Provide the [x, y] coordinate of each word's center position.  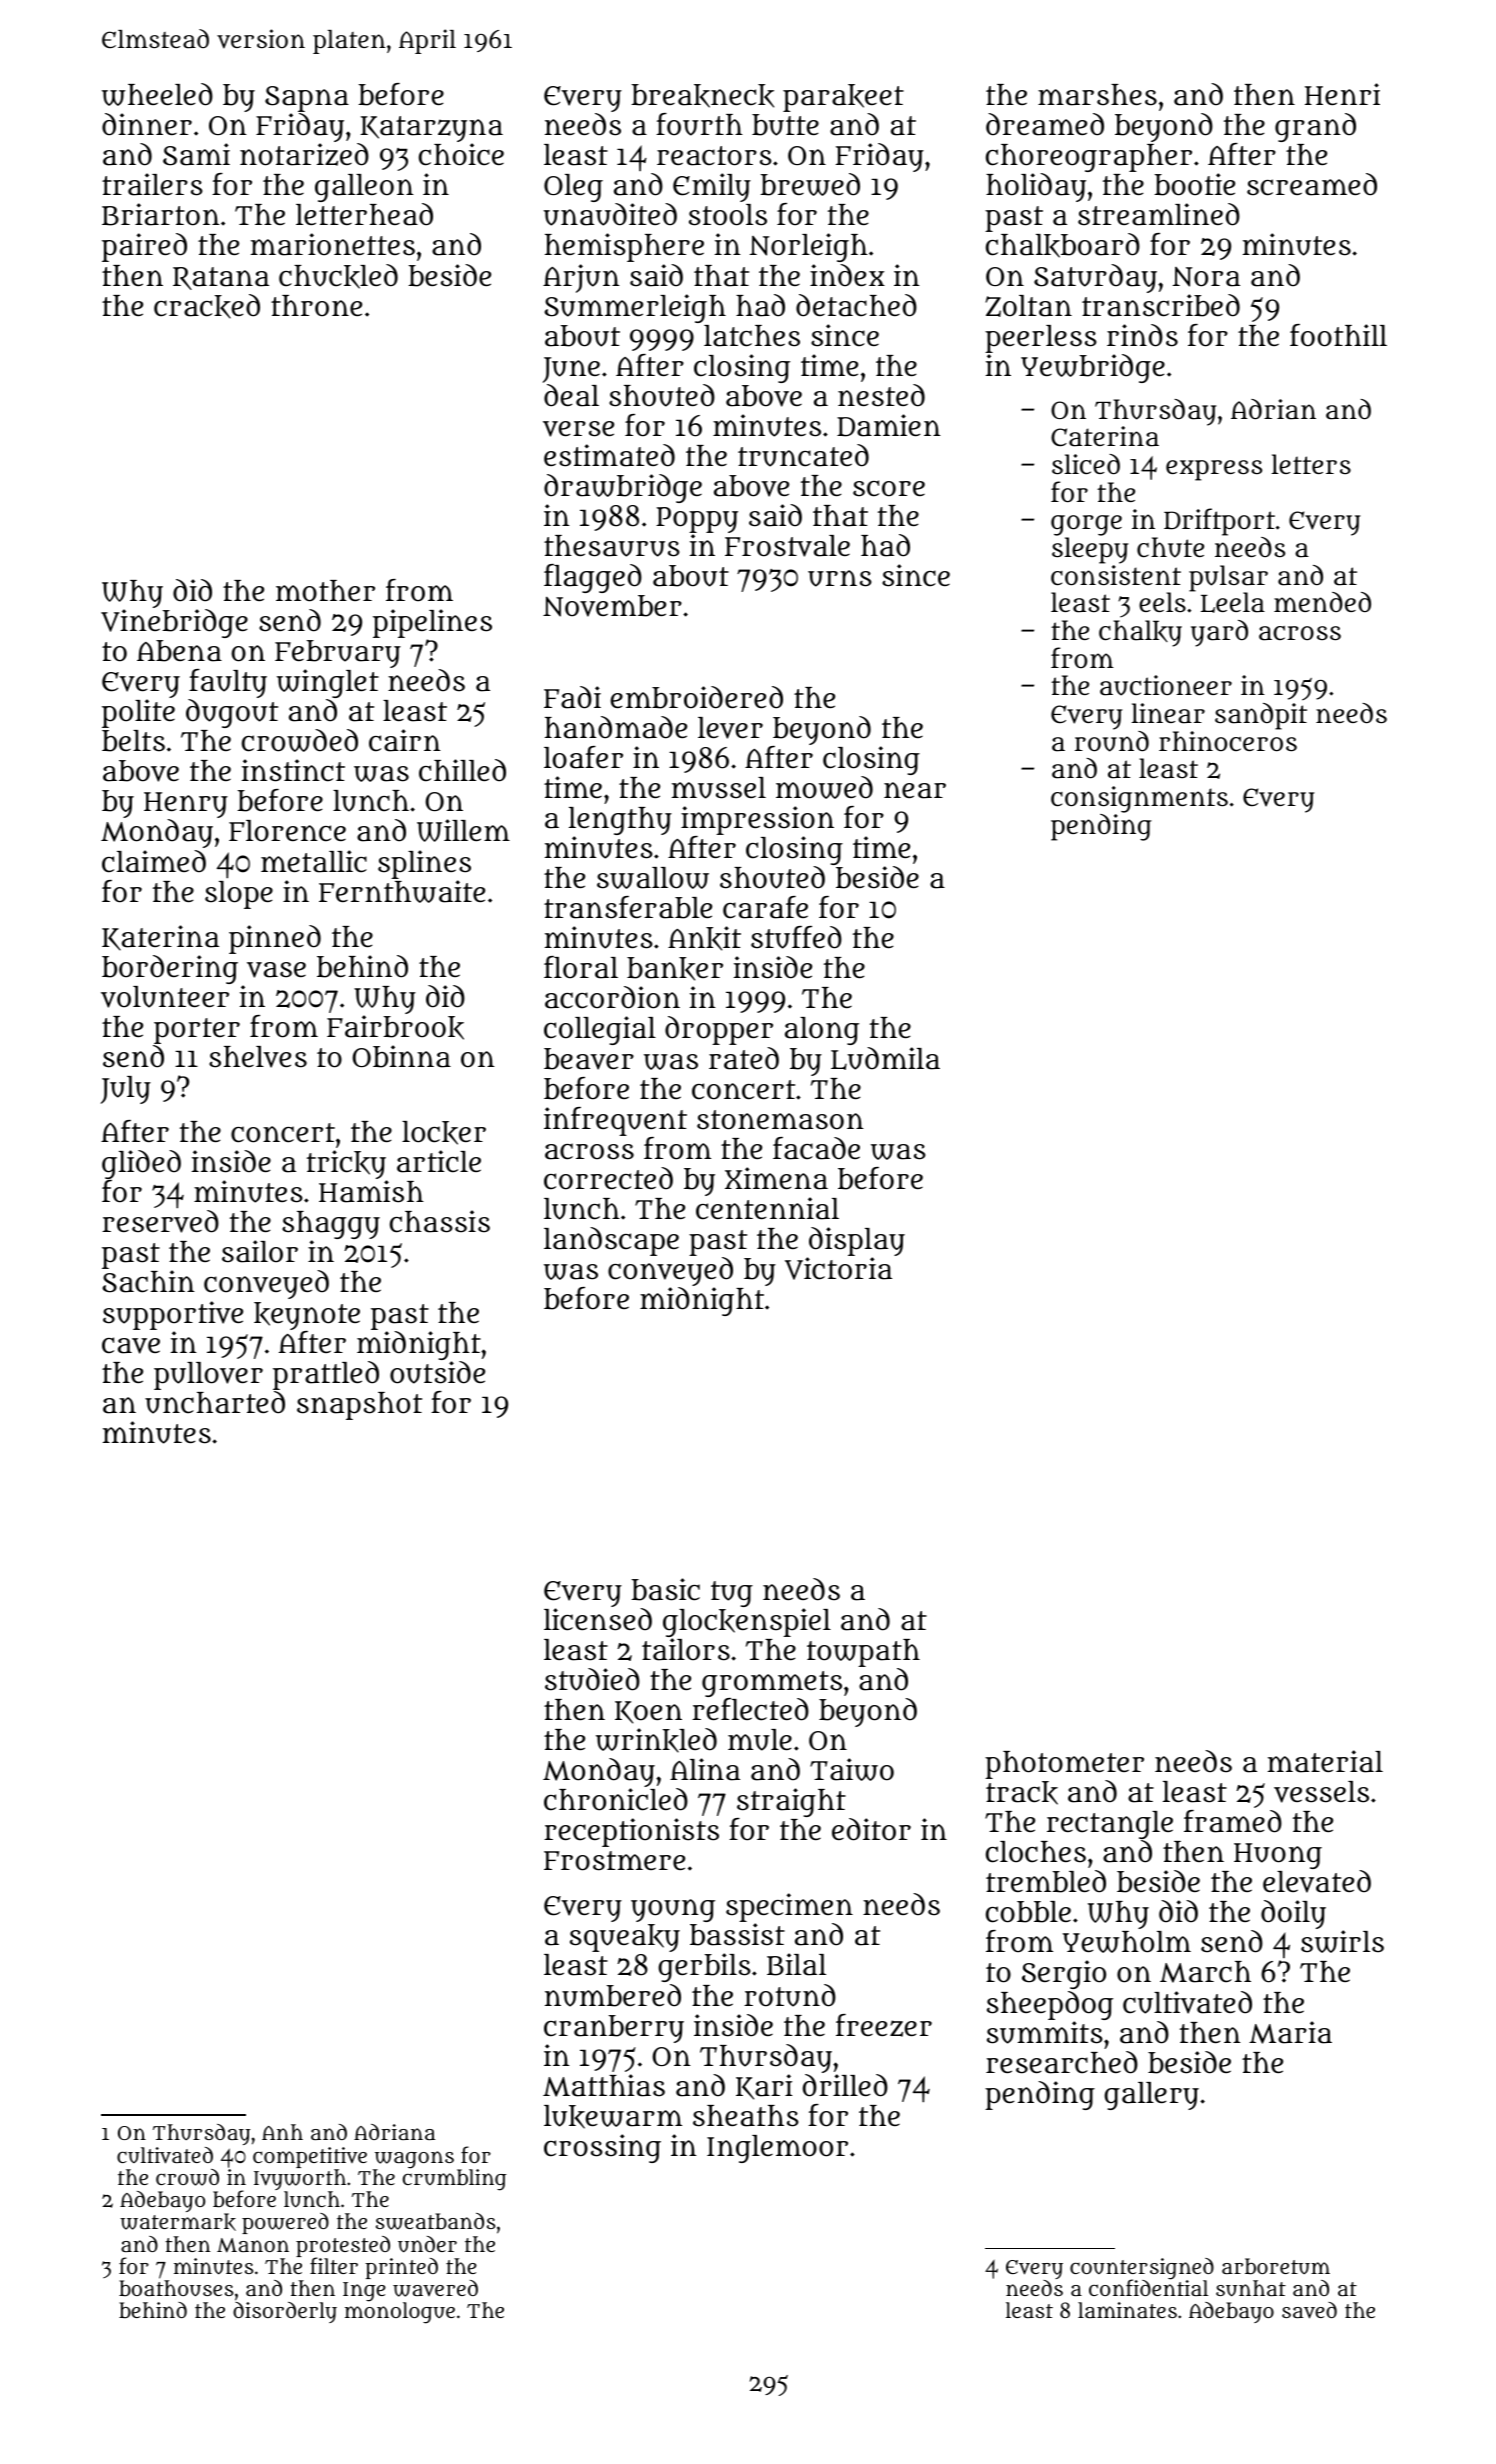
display [857, 1241]
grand [1315, 127]
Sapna [307, 99]
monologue [400, 2313]
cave [131, 1345]
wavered [435, 2288]
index [847, 275]
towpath [863, 1653]
